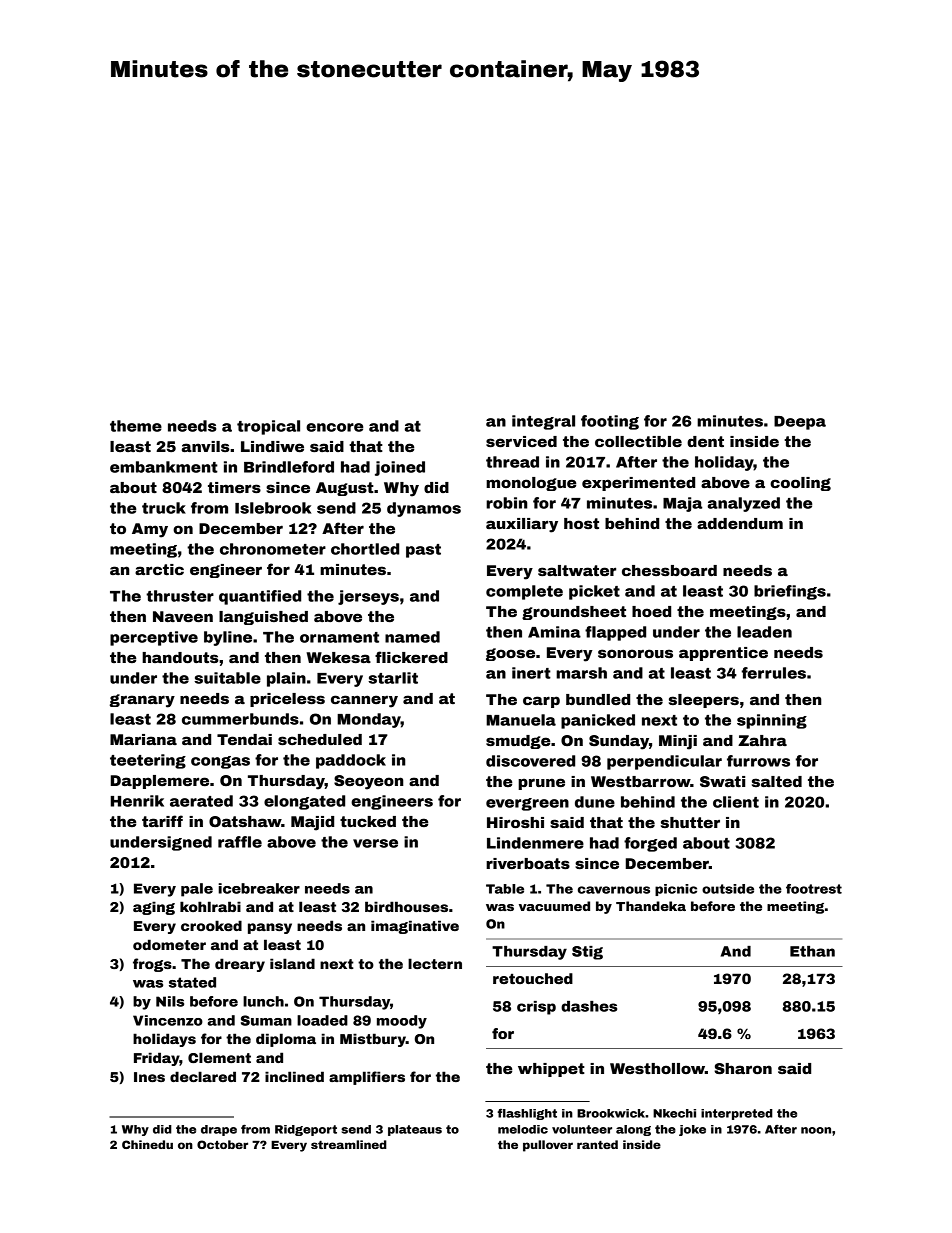 This screenshot has height=1233, width=952. Describe the element at coordinates (240, 842) in the screenshot. I see `raffle` at that location.
